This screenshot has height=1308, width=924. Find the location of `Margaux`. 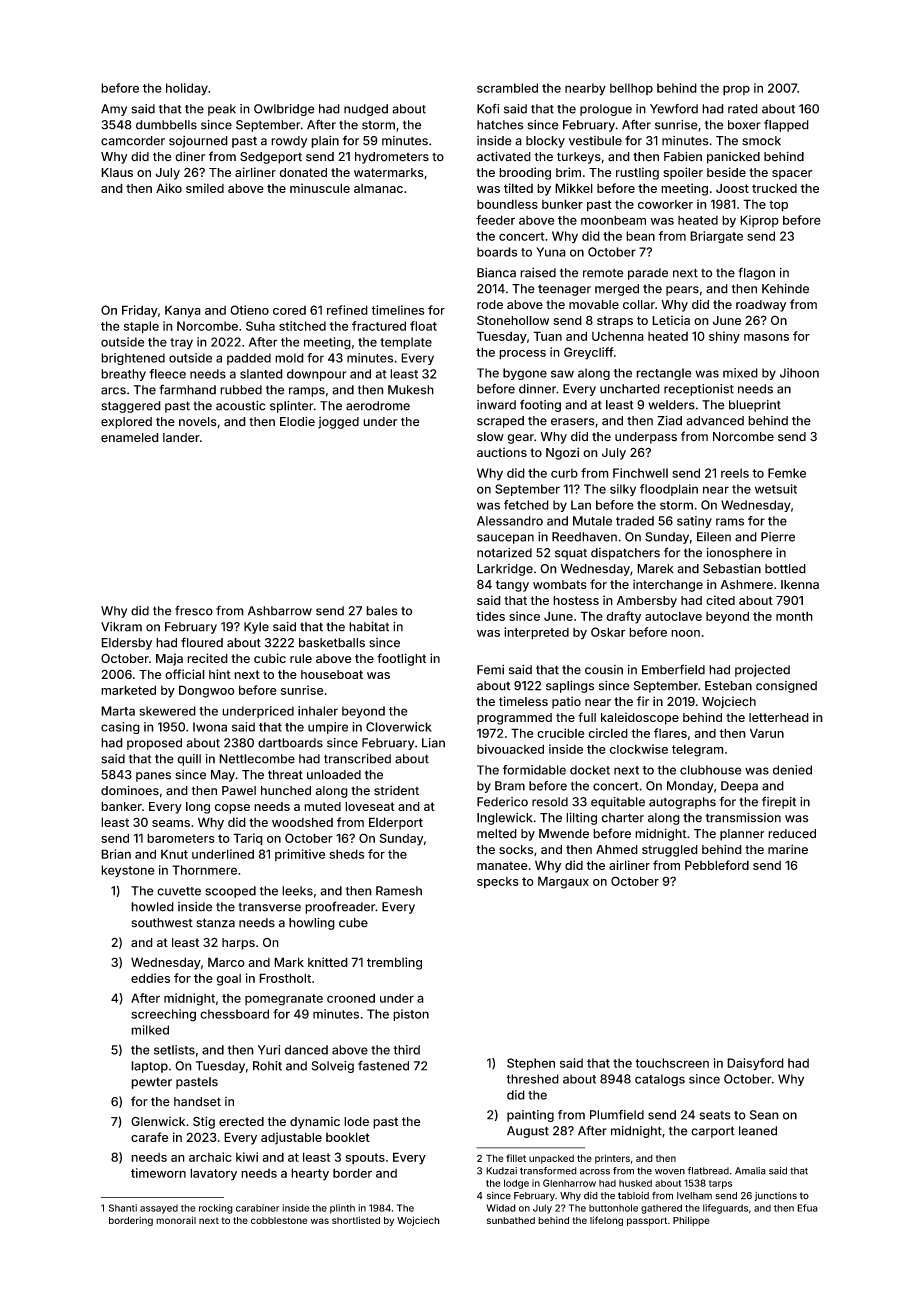

Margaux is located at coordinates (563, 882).
